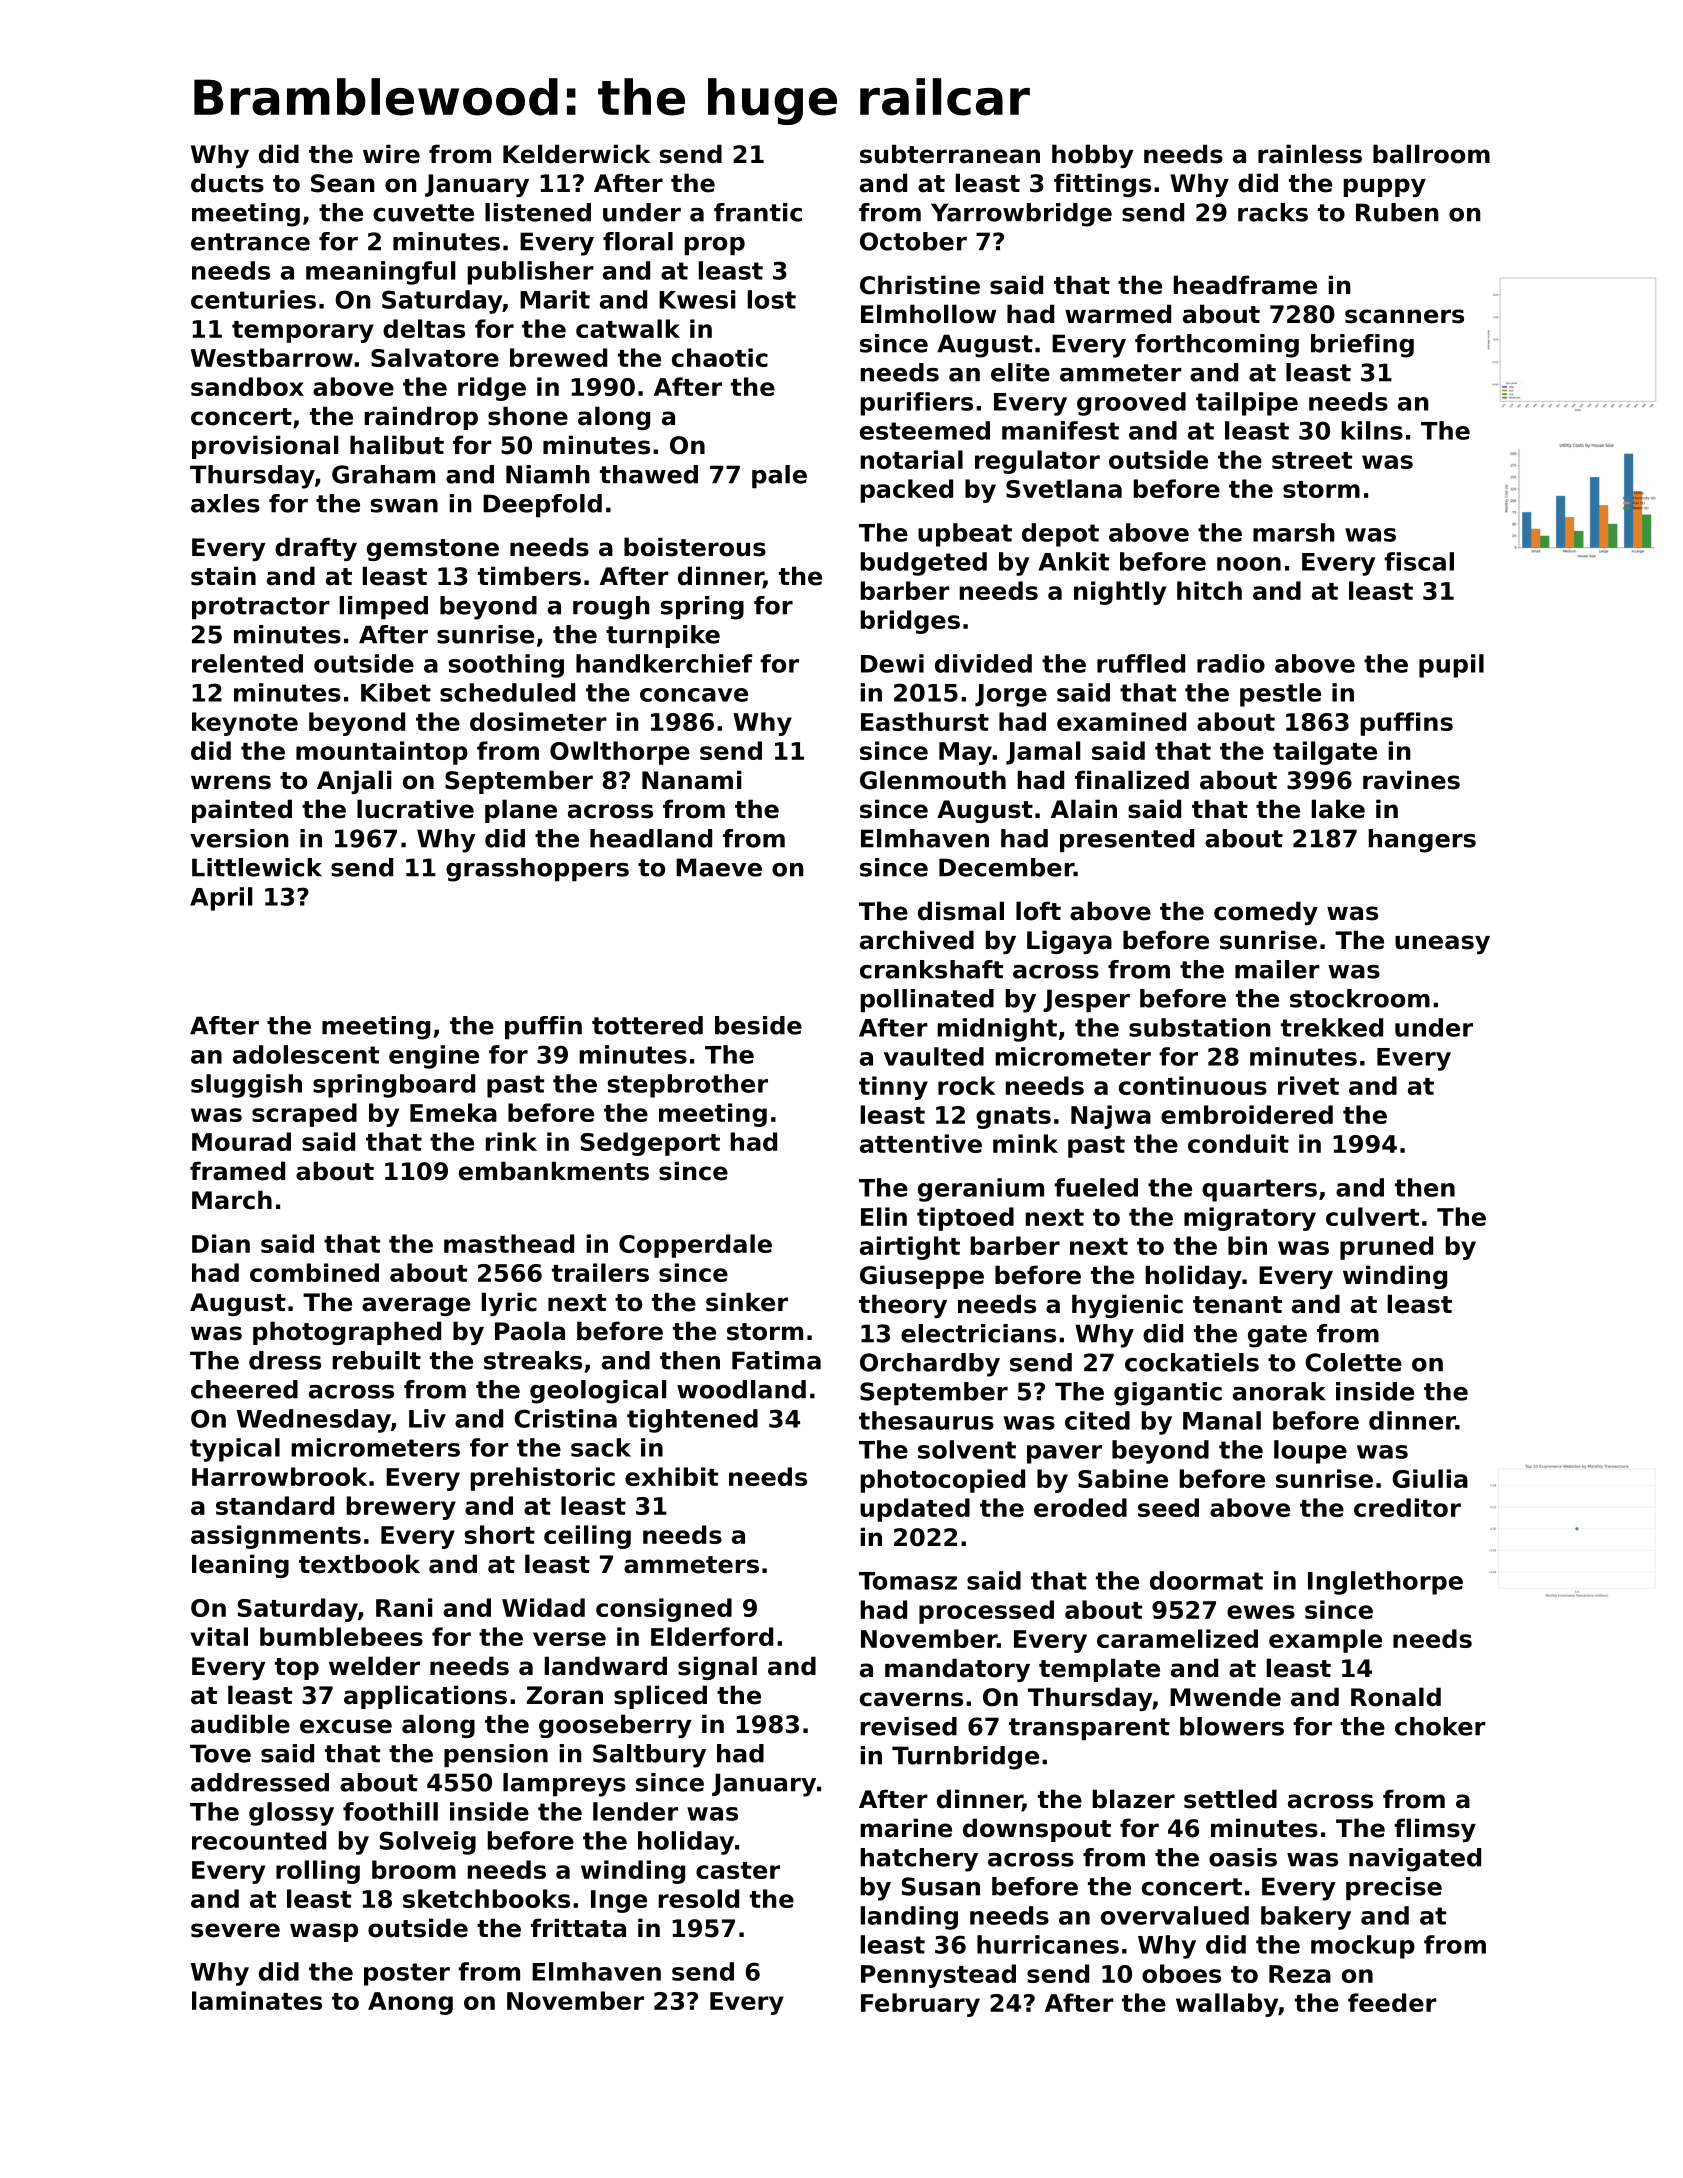 The image size is (1683, 2178). What do you see at coordinates (1064, 1454) in the screenshot?
I see `paver` at bounding box center [1064, 1454].
